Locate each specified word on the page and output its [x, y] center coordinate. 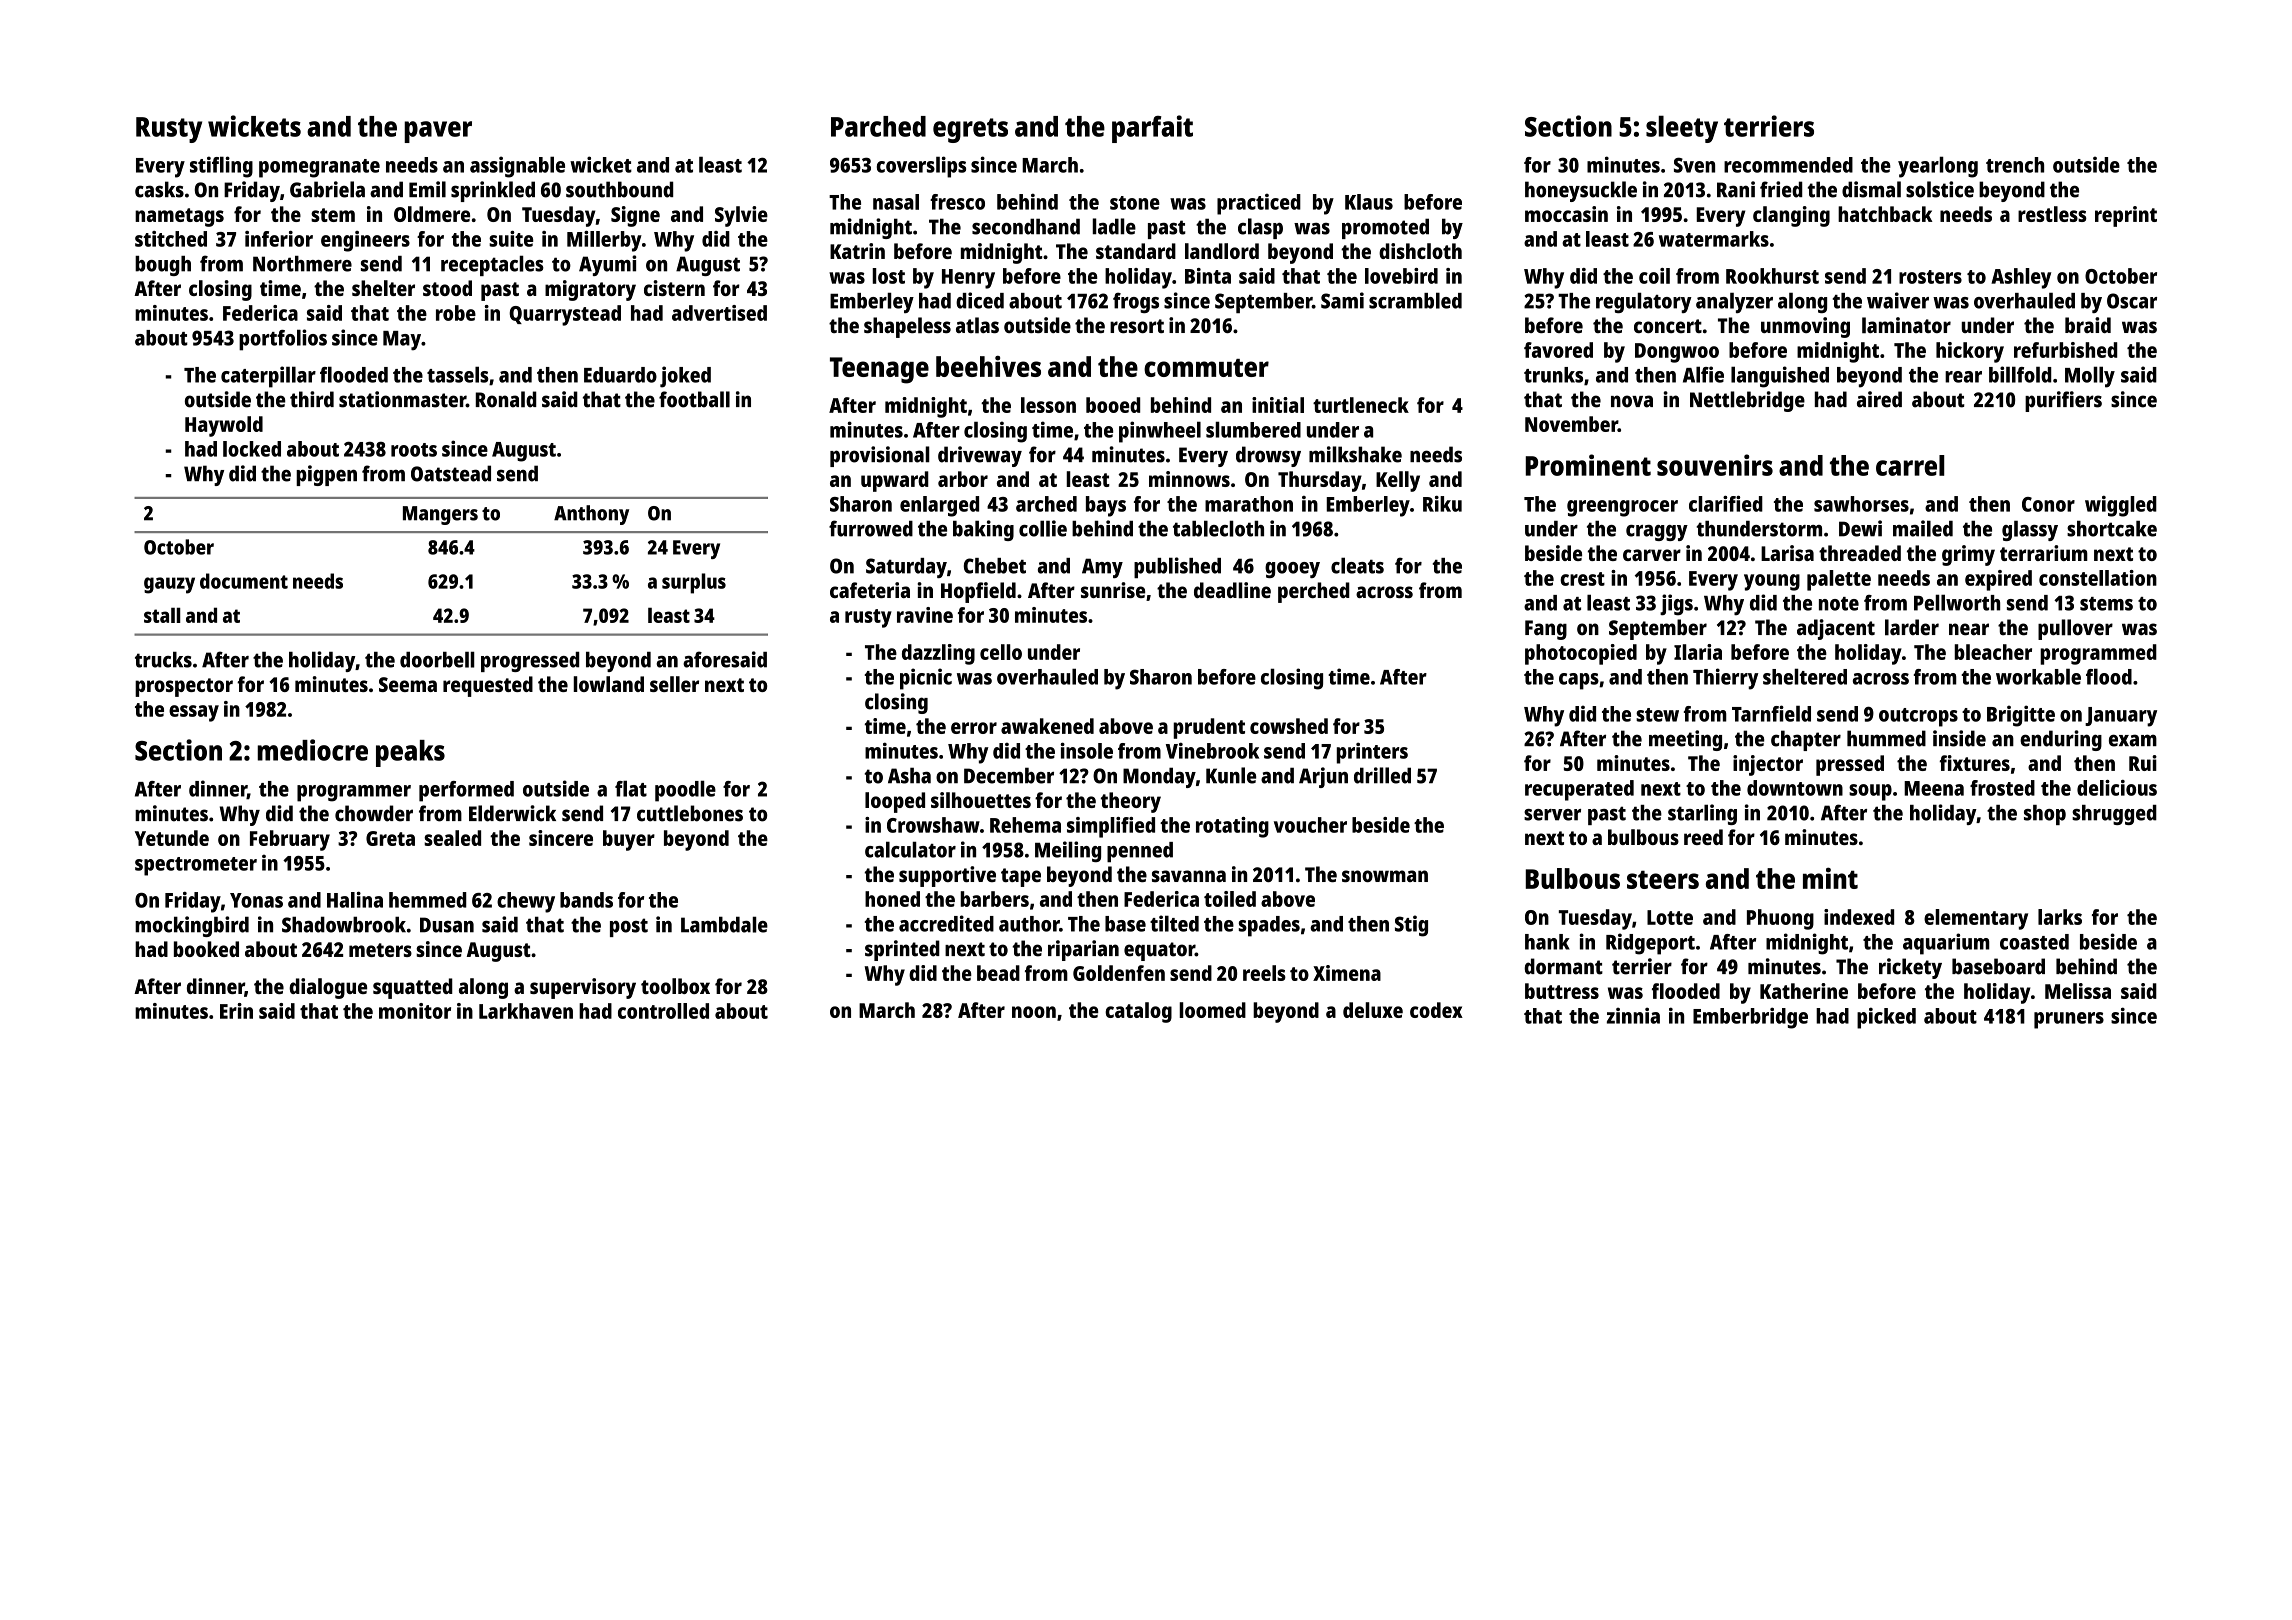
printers [1372, 753]
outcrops [1918, 717]
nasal [896, 202]
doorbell [437, 659]
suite [511, 239]
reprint [2126, 216]
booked [206, 949]
